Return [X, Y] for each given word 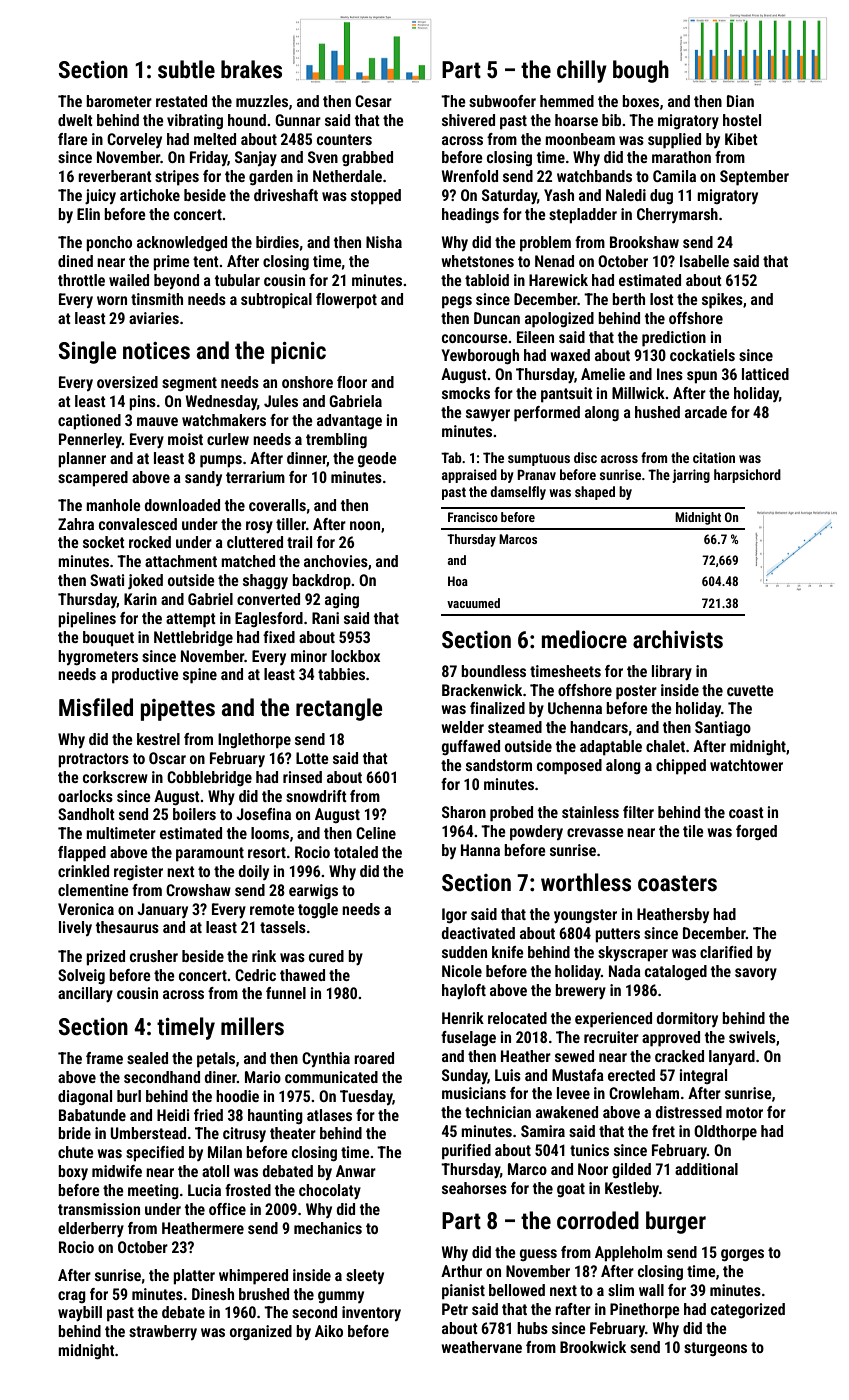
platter [194, 1277]
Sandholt [86, 814]
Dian [740, 101]
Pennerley [90, 440]
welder [462, 727]
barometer [119, 101]
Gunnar [298, 120]
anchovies [336, 561]
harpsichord [747, 476]
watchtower [746, 765]
